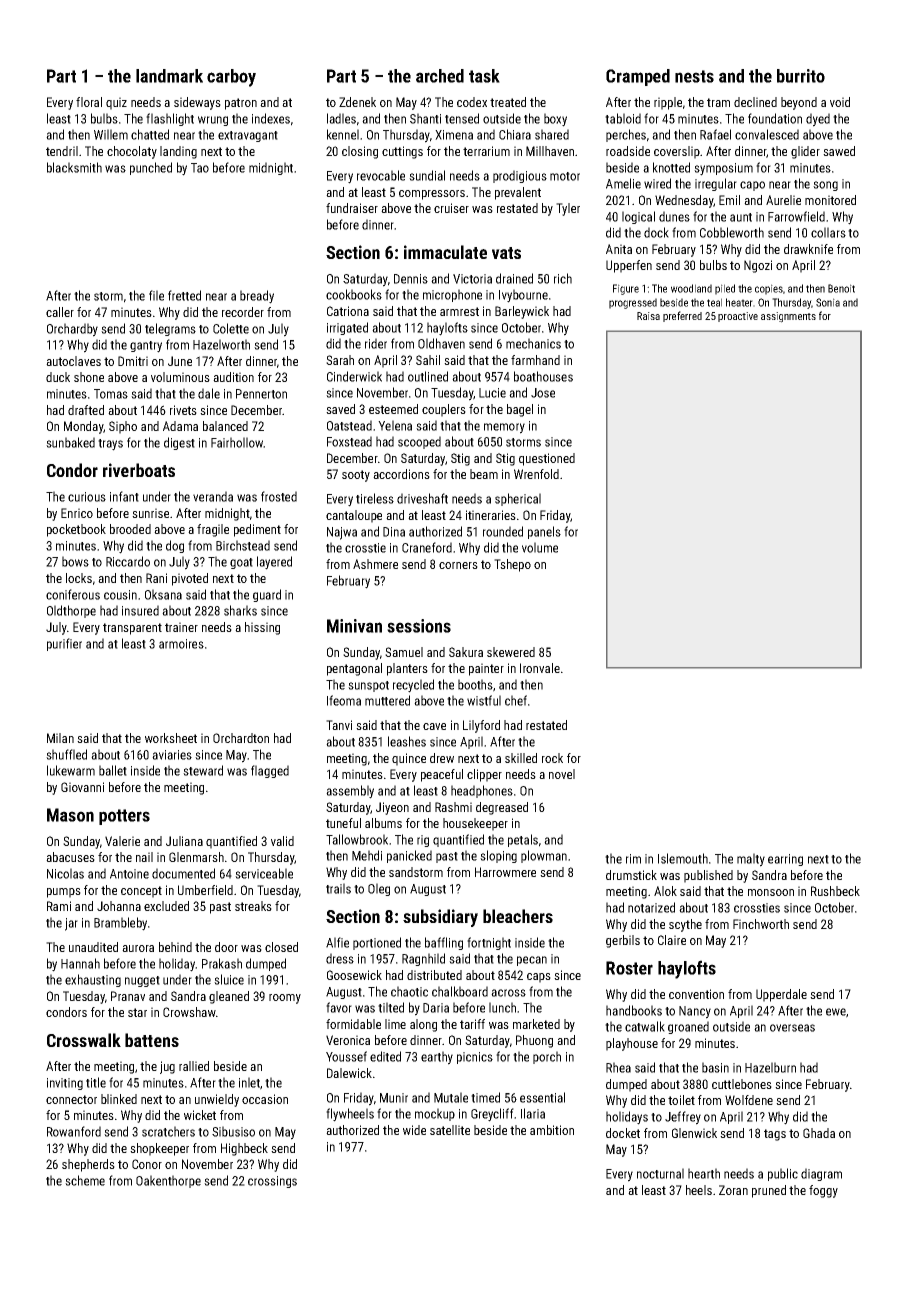  Describe the element at coordinates (231, 78) in the document. I see `carboy` at that location.
